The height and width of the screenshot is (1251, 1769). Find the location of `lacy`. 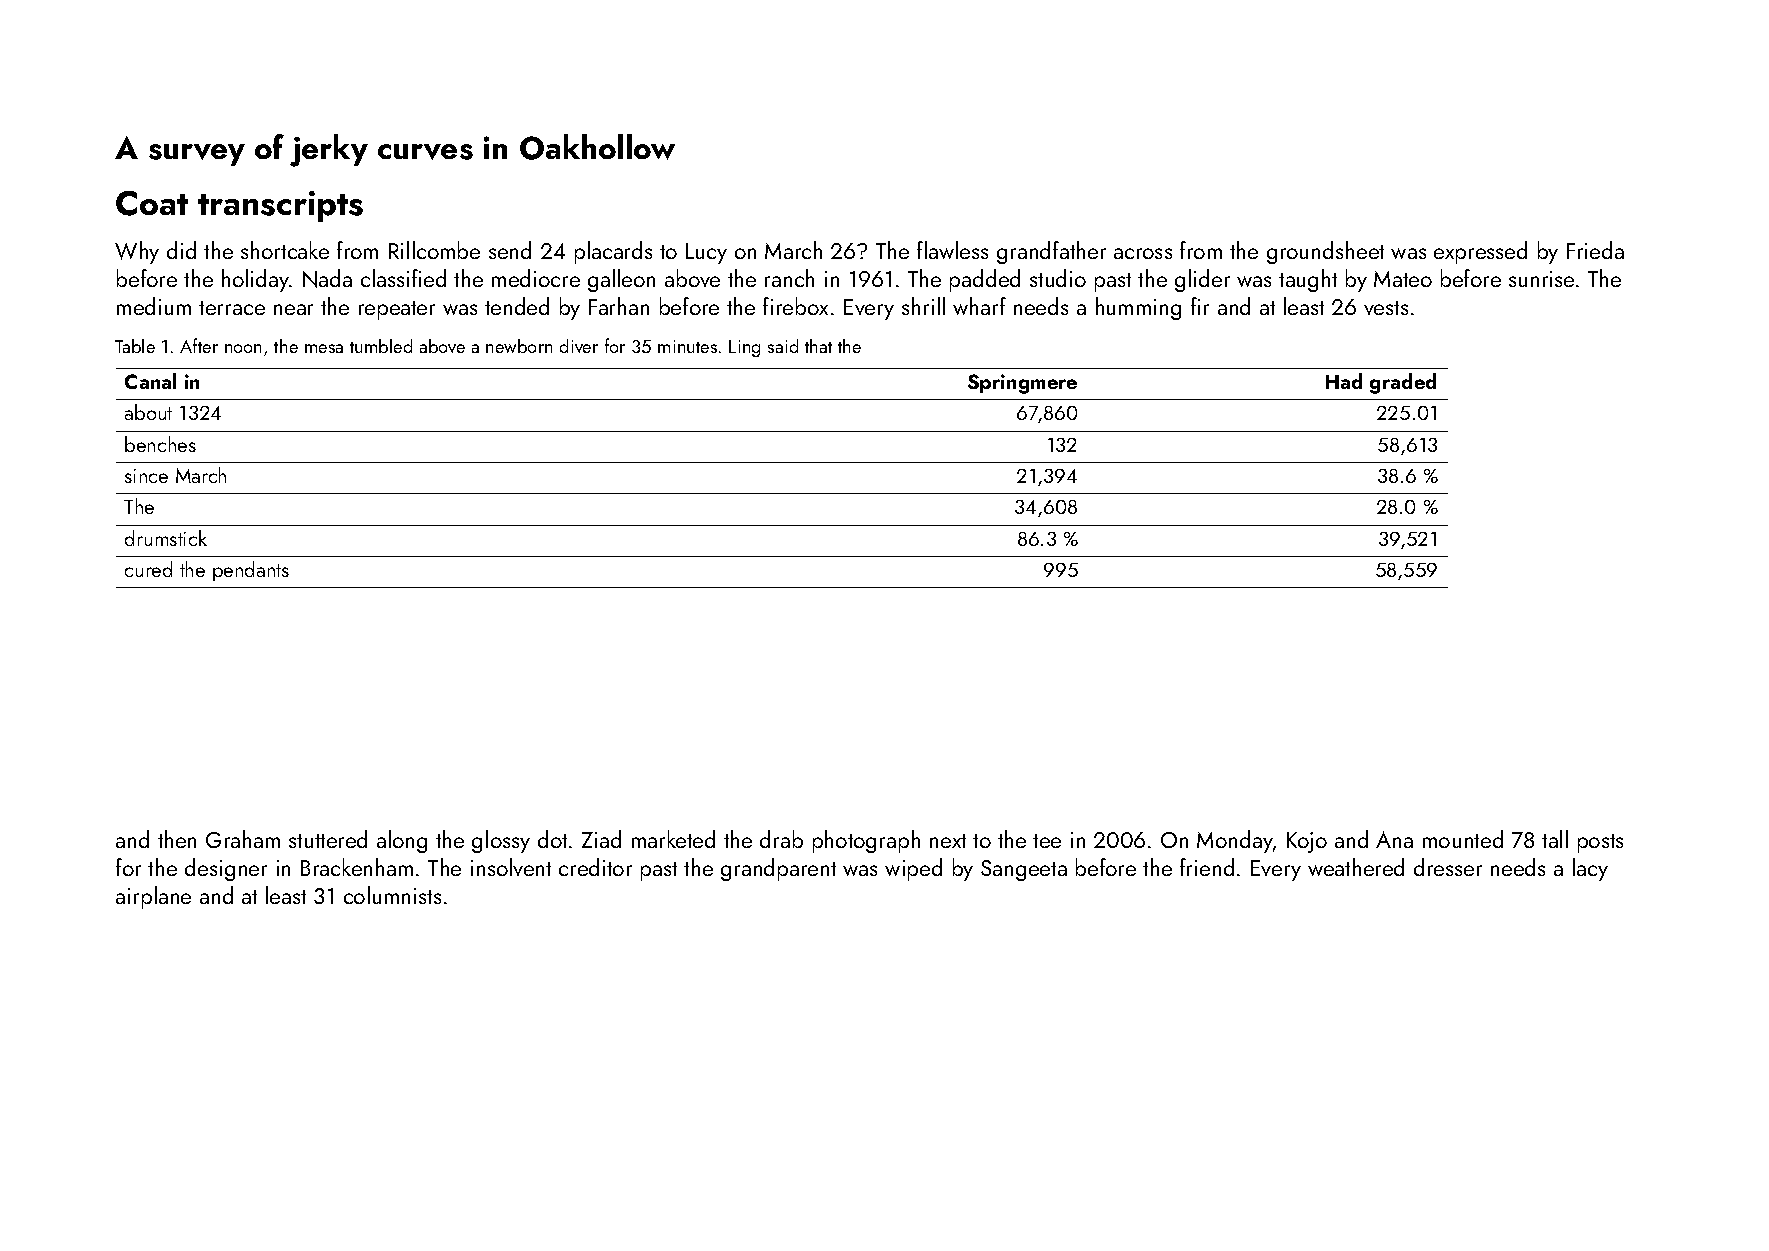

lacy is located at coordinates (1590, 869).
